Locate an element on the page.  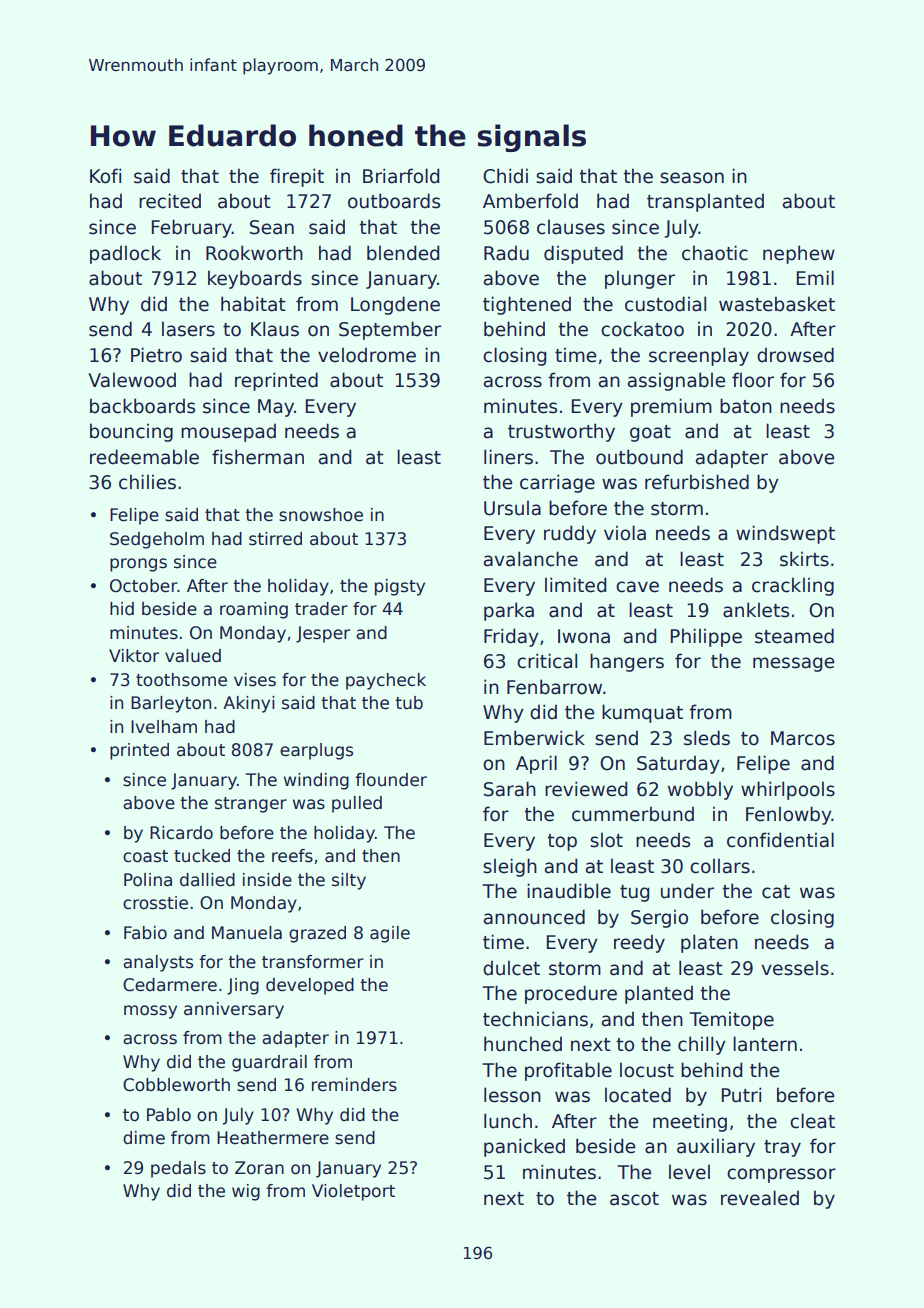
Sean is located at coordinates (272, 227).
